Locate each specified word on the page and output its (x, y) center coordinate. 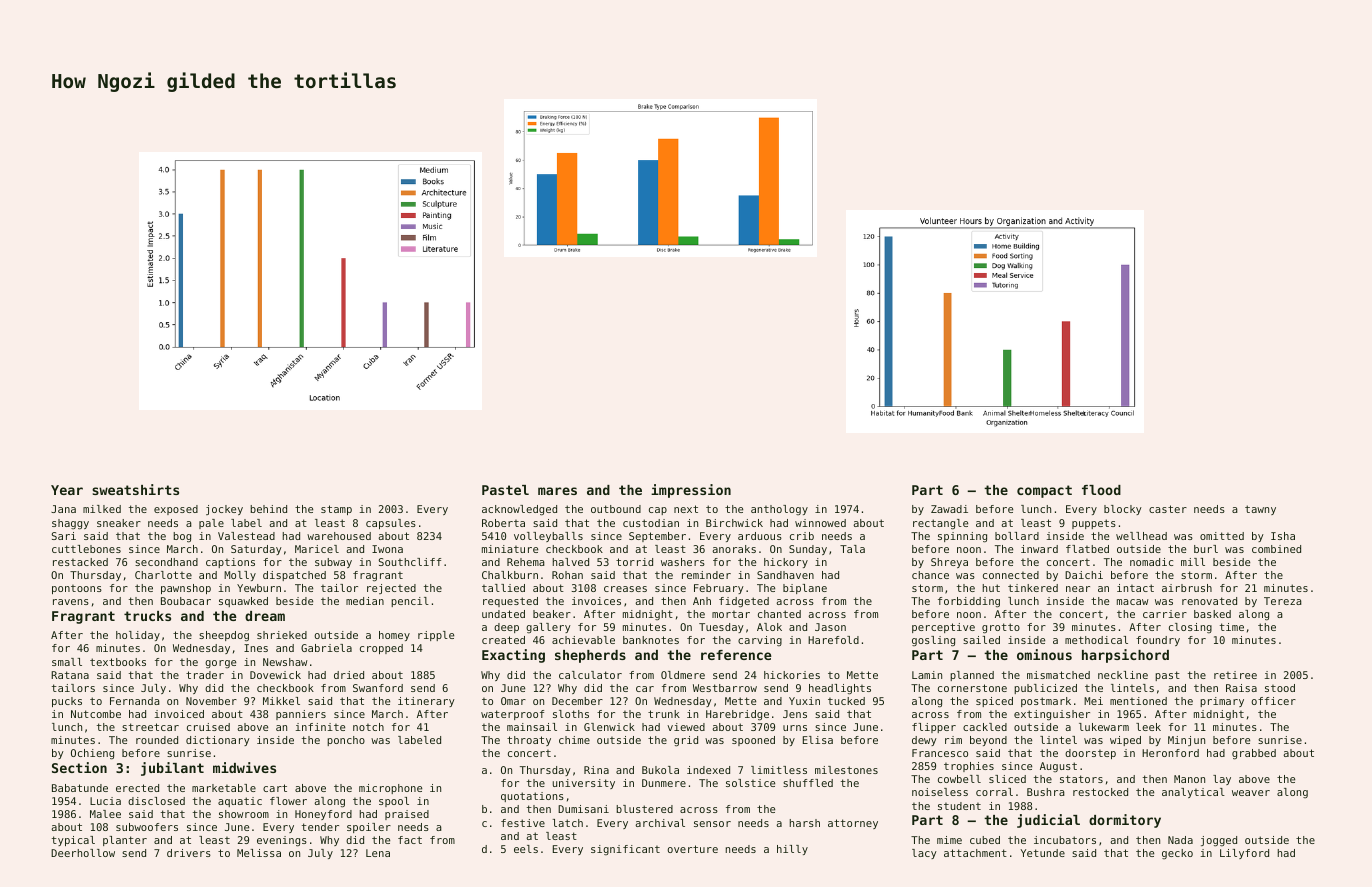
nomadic (1151, 562)
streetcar (150, 727)
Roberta (503, 523)
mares (557, 491)
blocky (1123, 510)
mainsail (532, 727)
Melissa (259, 853)
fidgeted (744, 602)
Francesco (940, 753)
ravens (71, 602)
